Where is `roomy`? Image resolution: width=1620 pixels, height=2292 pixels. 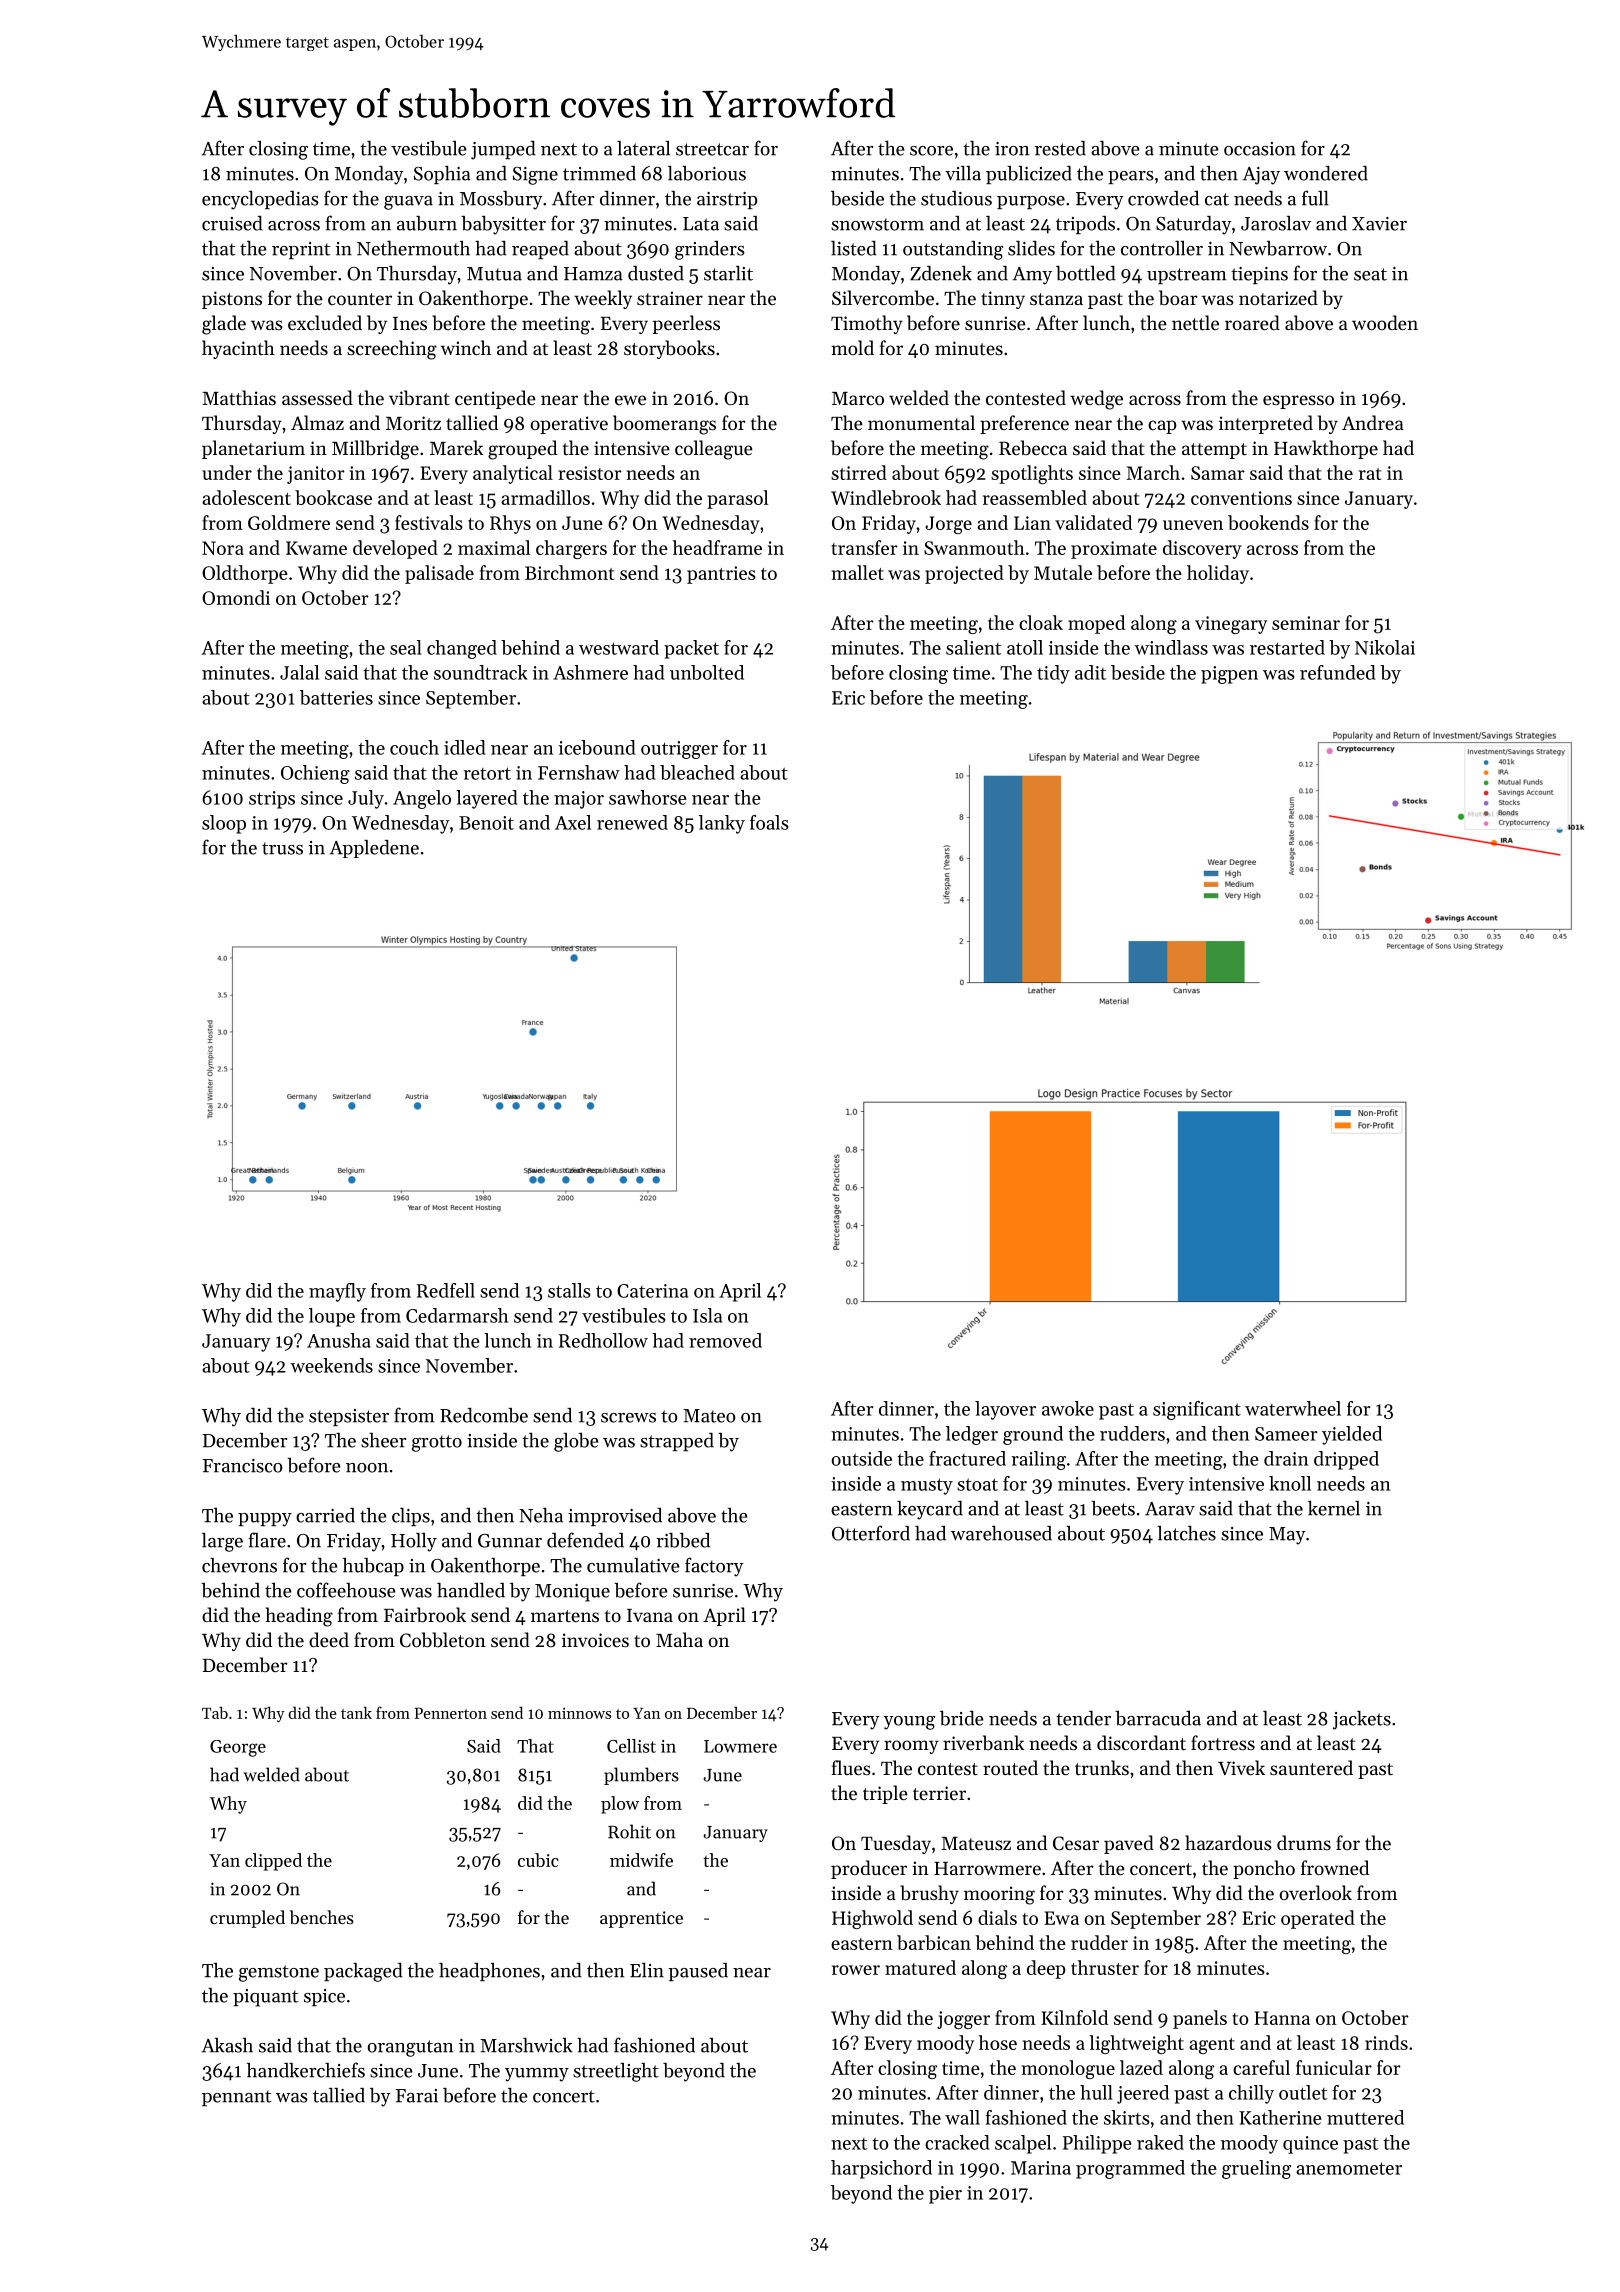 roomy is located at coordinates (911, 1747).
